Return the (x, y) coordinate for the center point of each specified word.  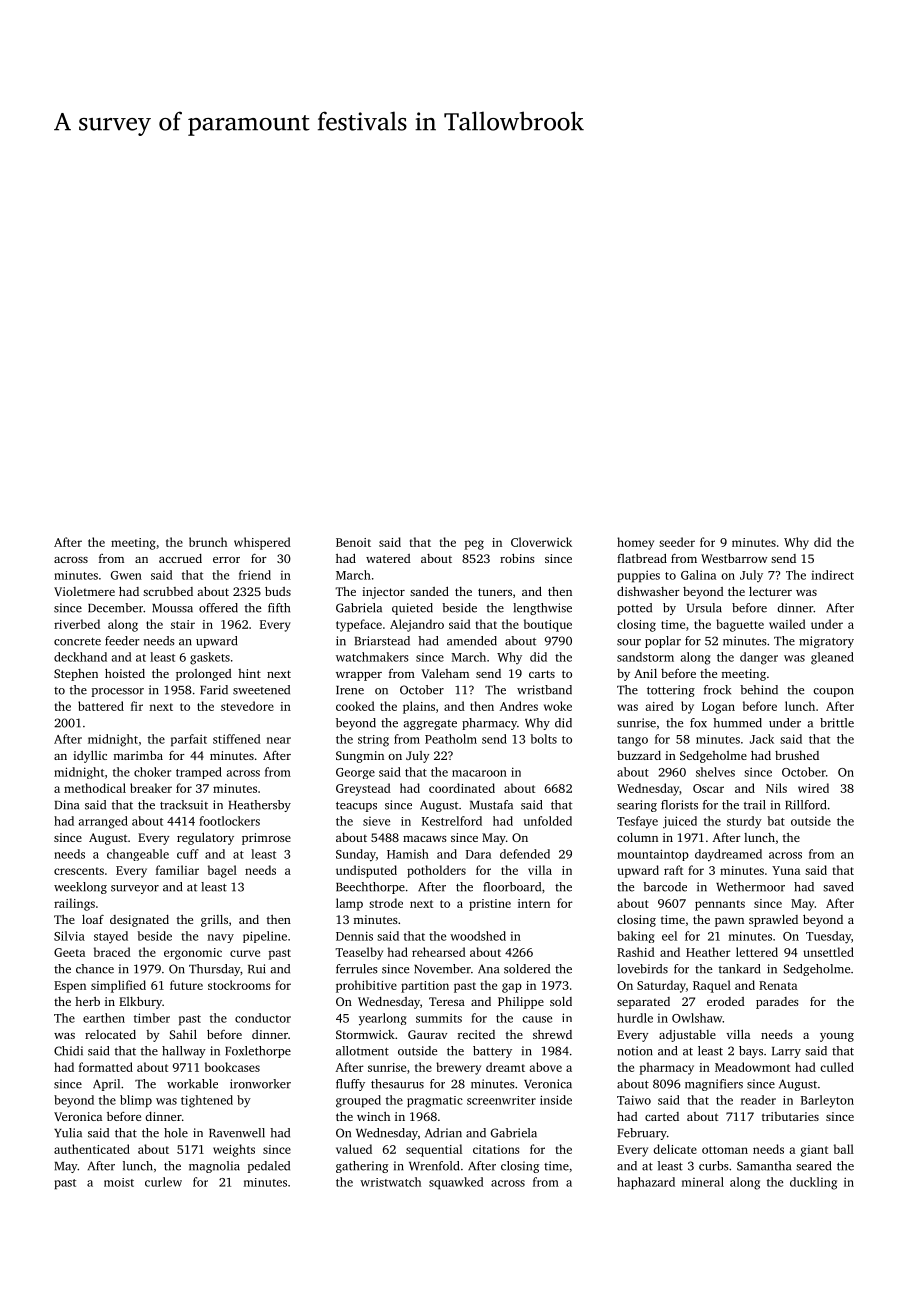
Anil (645, 673)
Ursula (704, 608)
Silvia (69, 936)
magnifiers (714, 1085)
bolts (544, 739)
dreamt (505, 1067)
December (115, 608)
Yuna (786, 870)
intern (534, 903)
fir (137, 706)
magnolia (214, 1167)
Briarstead (382, 641)
